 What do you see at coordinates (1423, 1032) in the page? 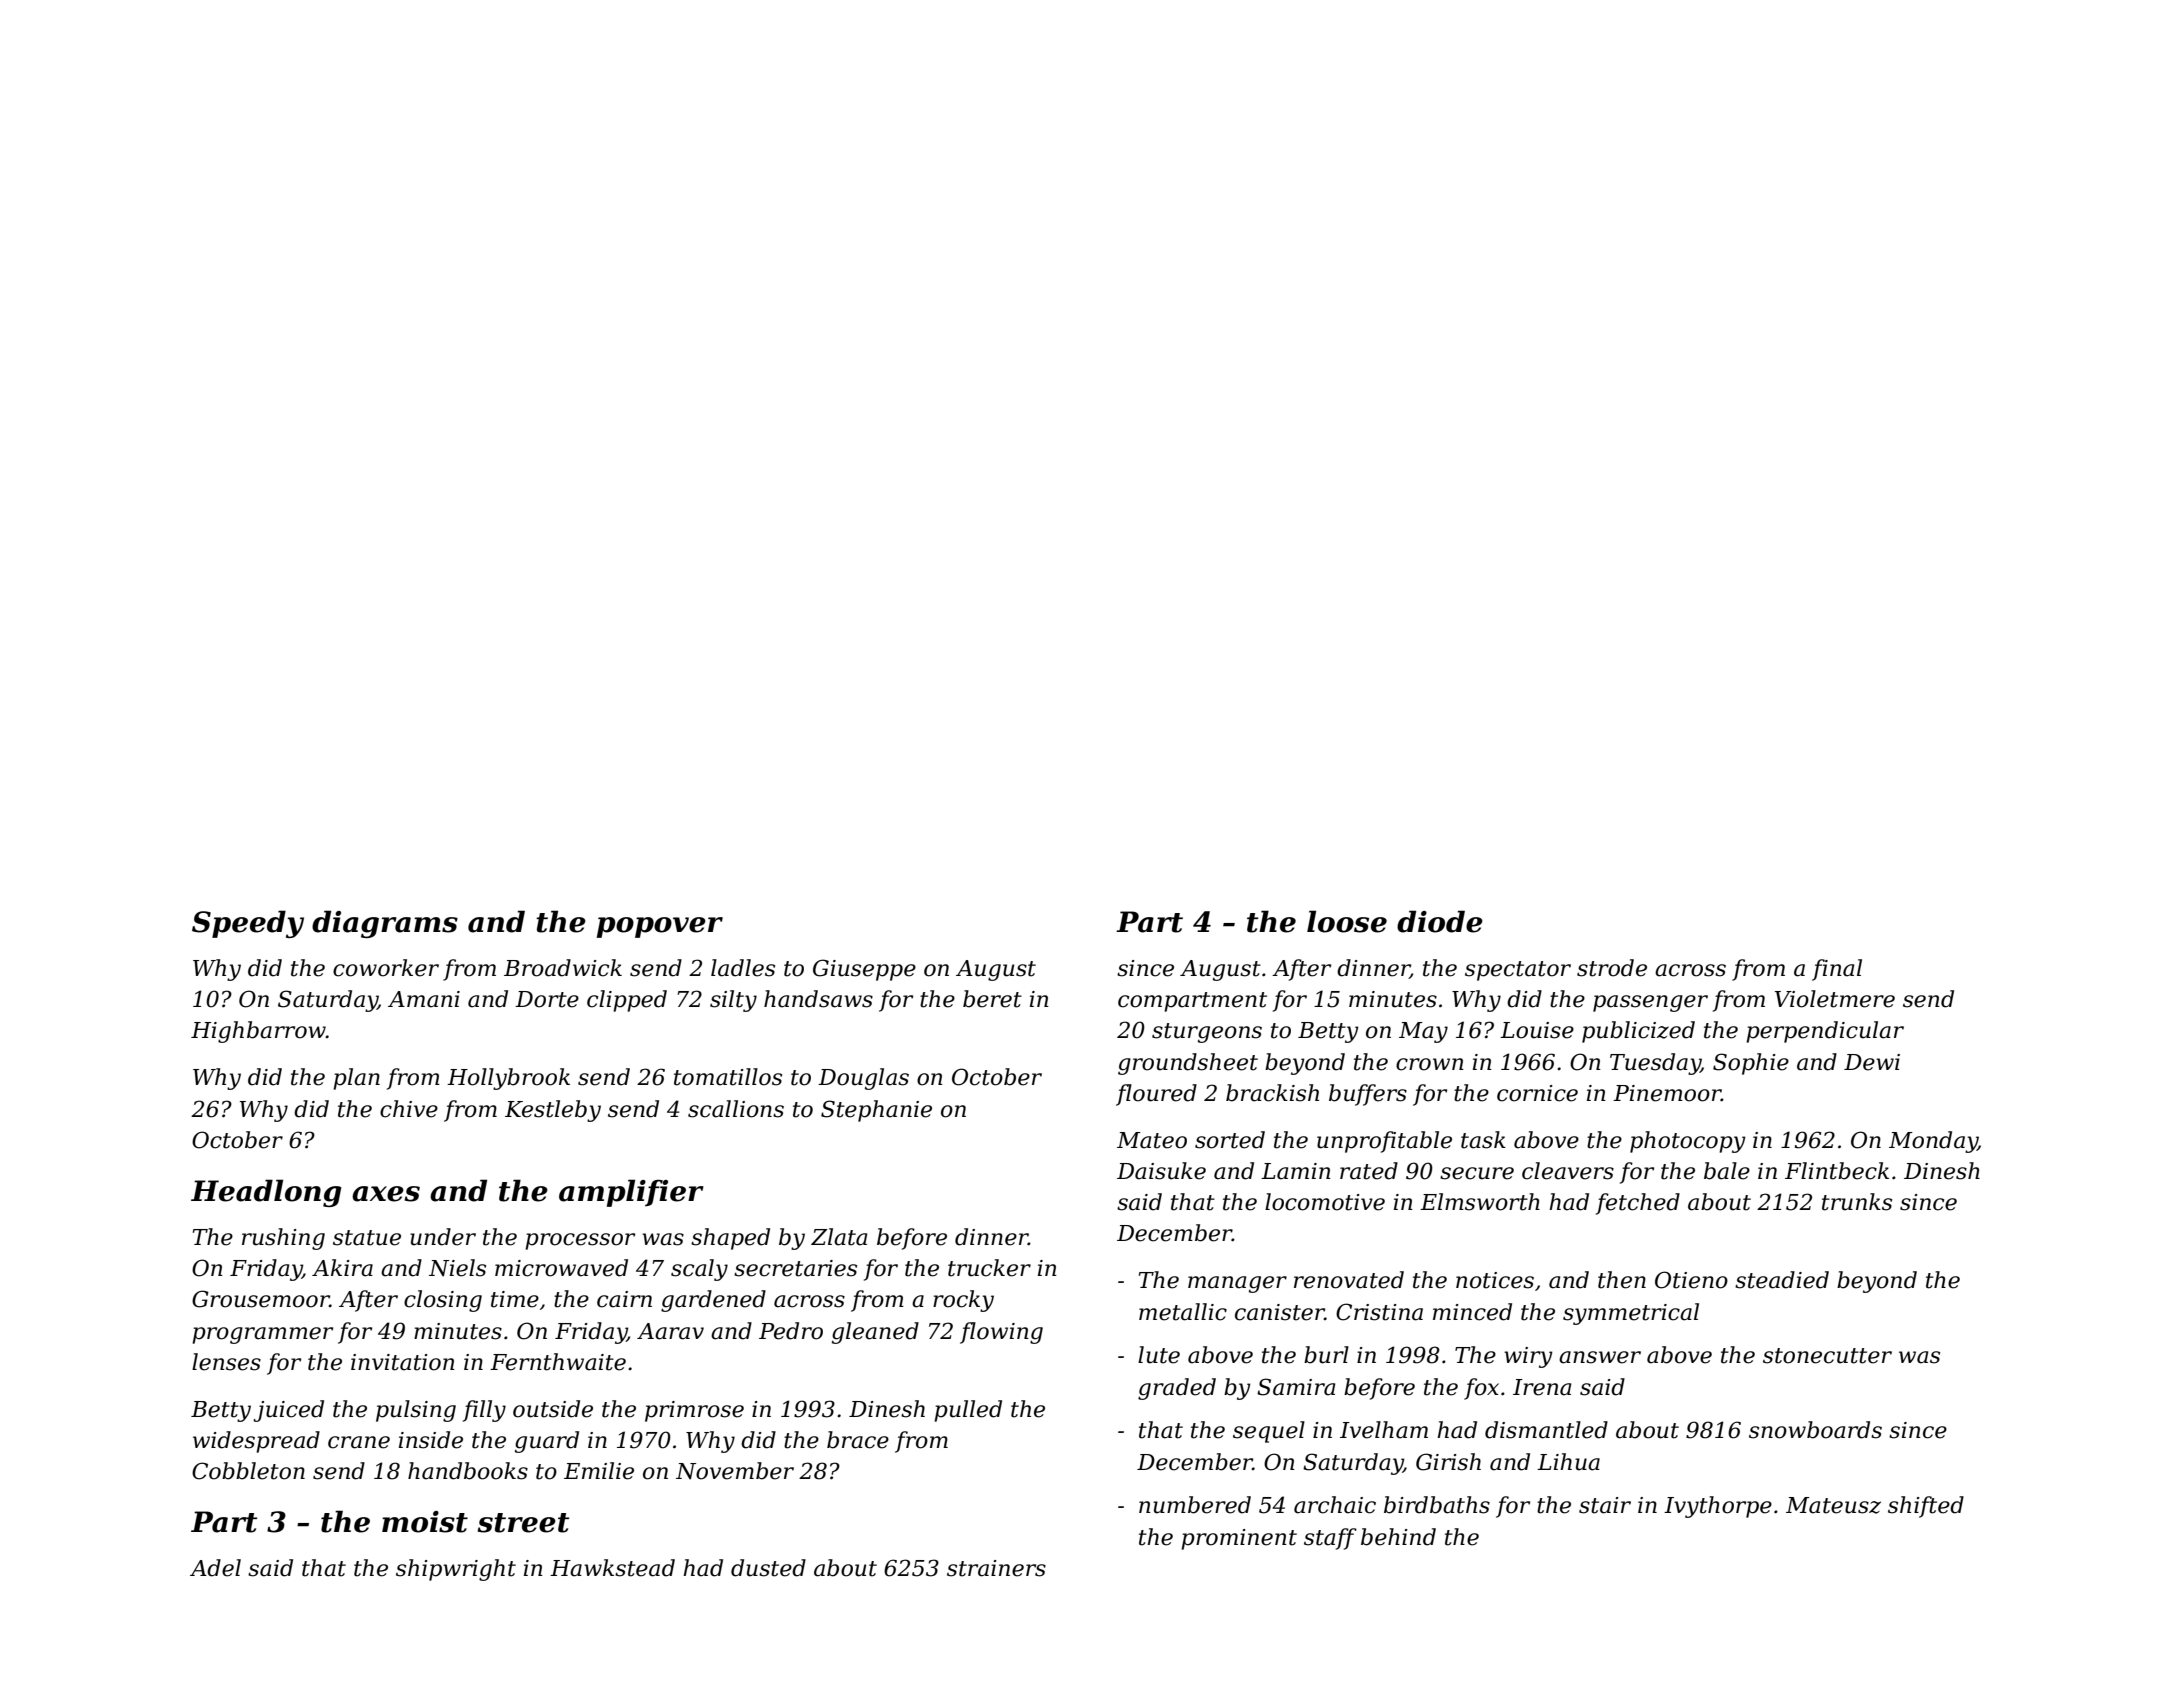
I see `May` at bounding box center [1423, 1032].
